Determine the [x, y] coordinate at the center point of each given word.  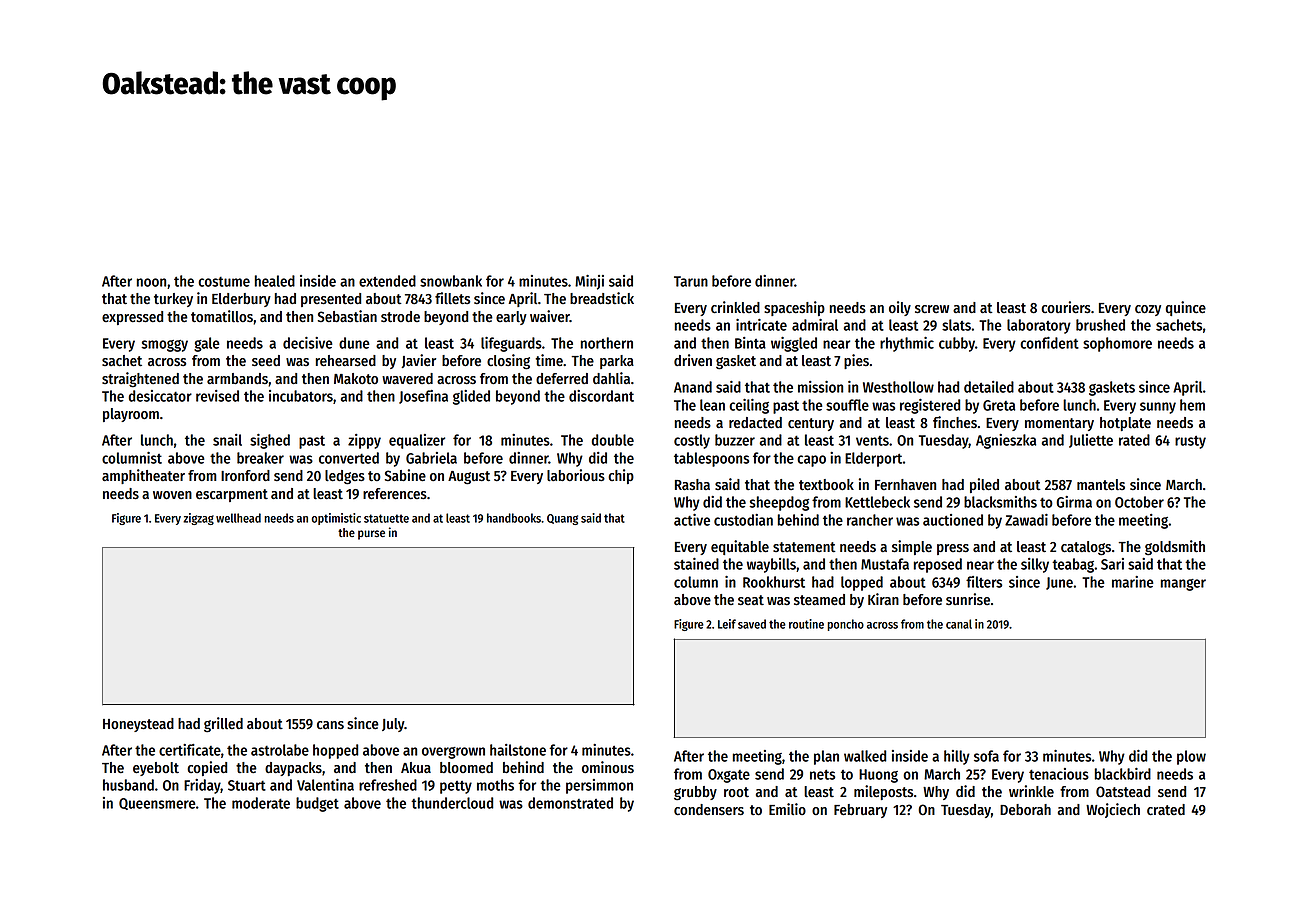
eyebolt [156, 769]
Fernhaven [905, 484]
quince [1185, 308]
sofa [986, 756]
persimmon [599, 786]
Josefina [423, 397]
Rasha [692, 485]
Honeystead [138, 725]
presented [331, 300]
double [612, 440]
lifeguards [511, 344]
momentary [1059, 424]
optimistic [336, 519]
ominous [608, 767]
